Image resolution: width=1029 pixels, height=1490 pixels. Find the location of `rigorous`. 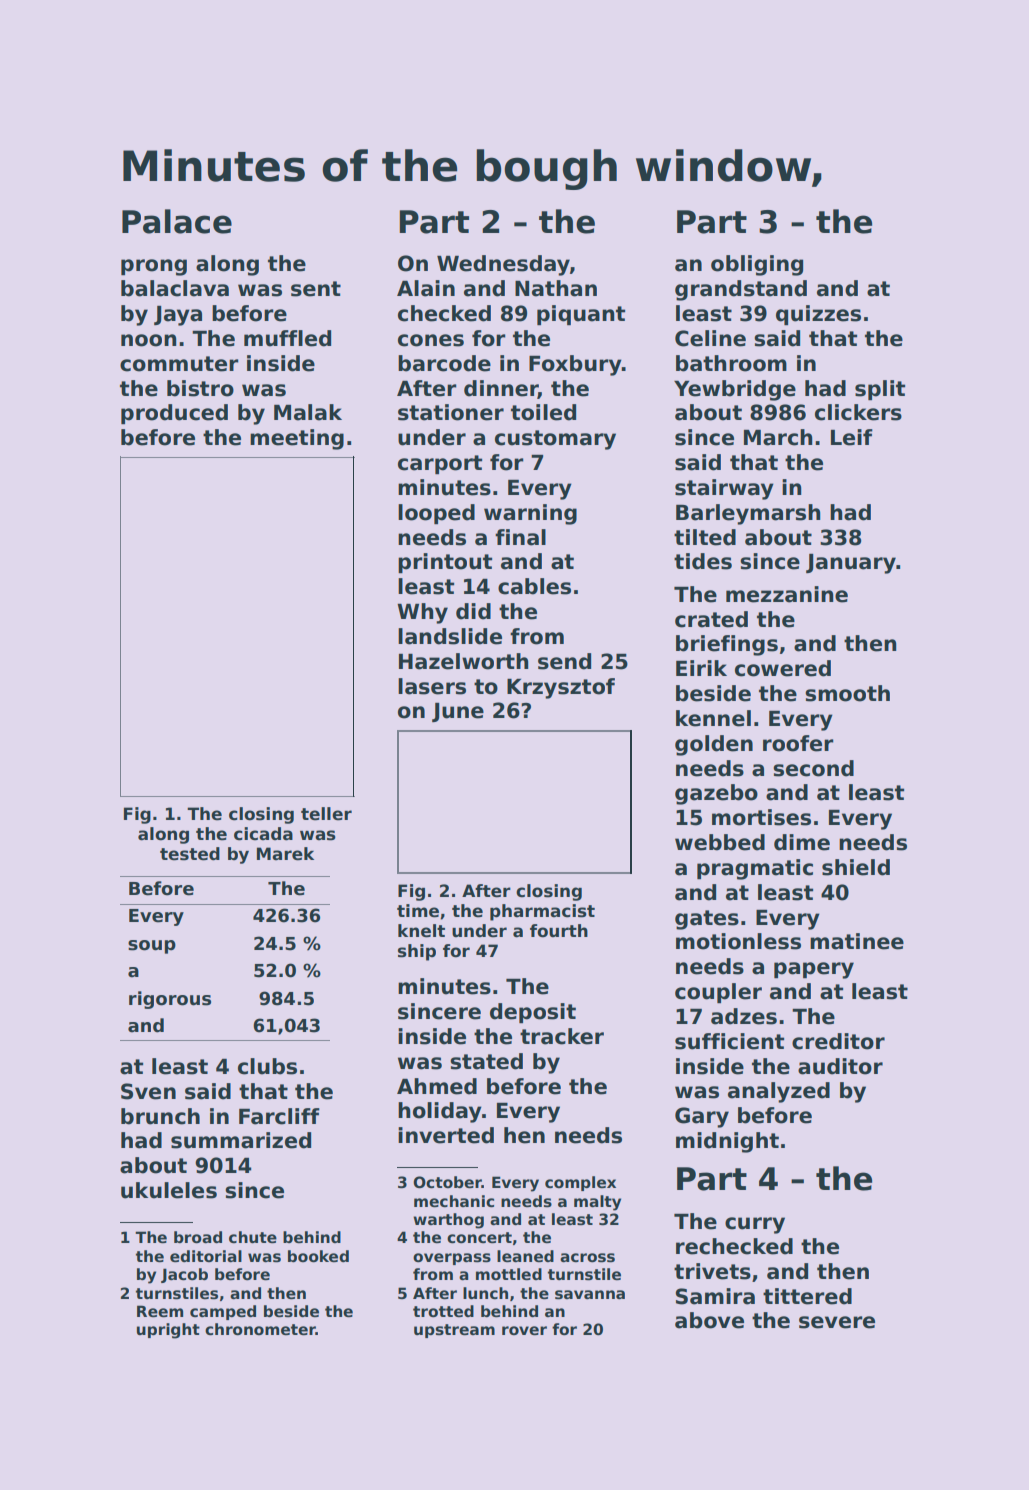

rigorous is located at coordinates (170, 1000).
